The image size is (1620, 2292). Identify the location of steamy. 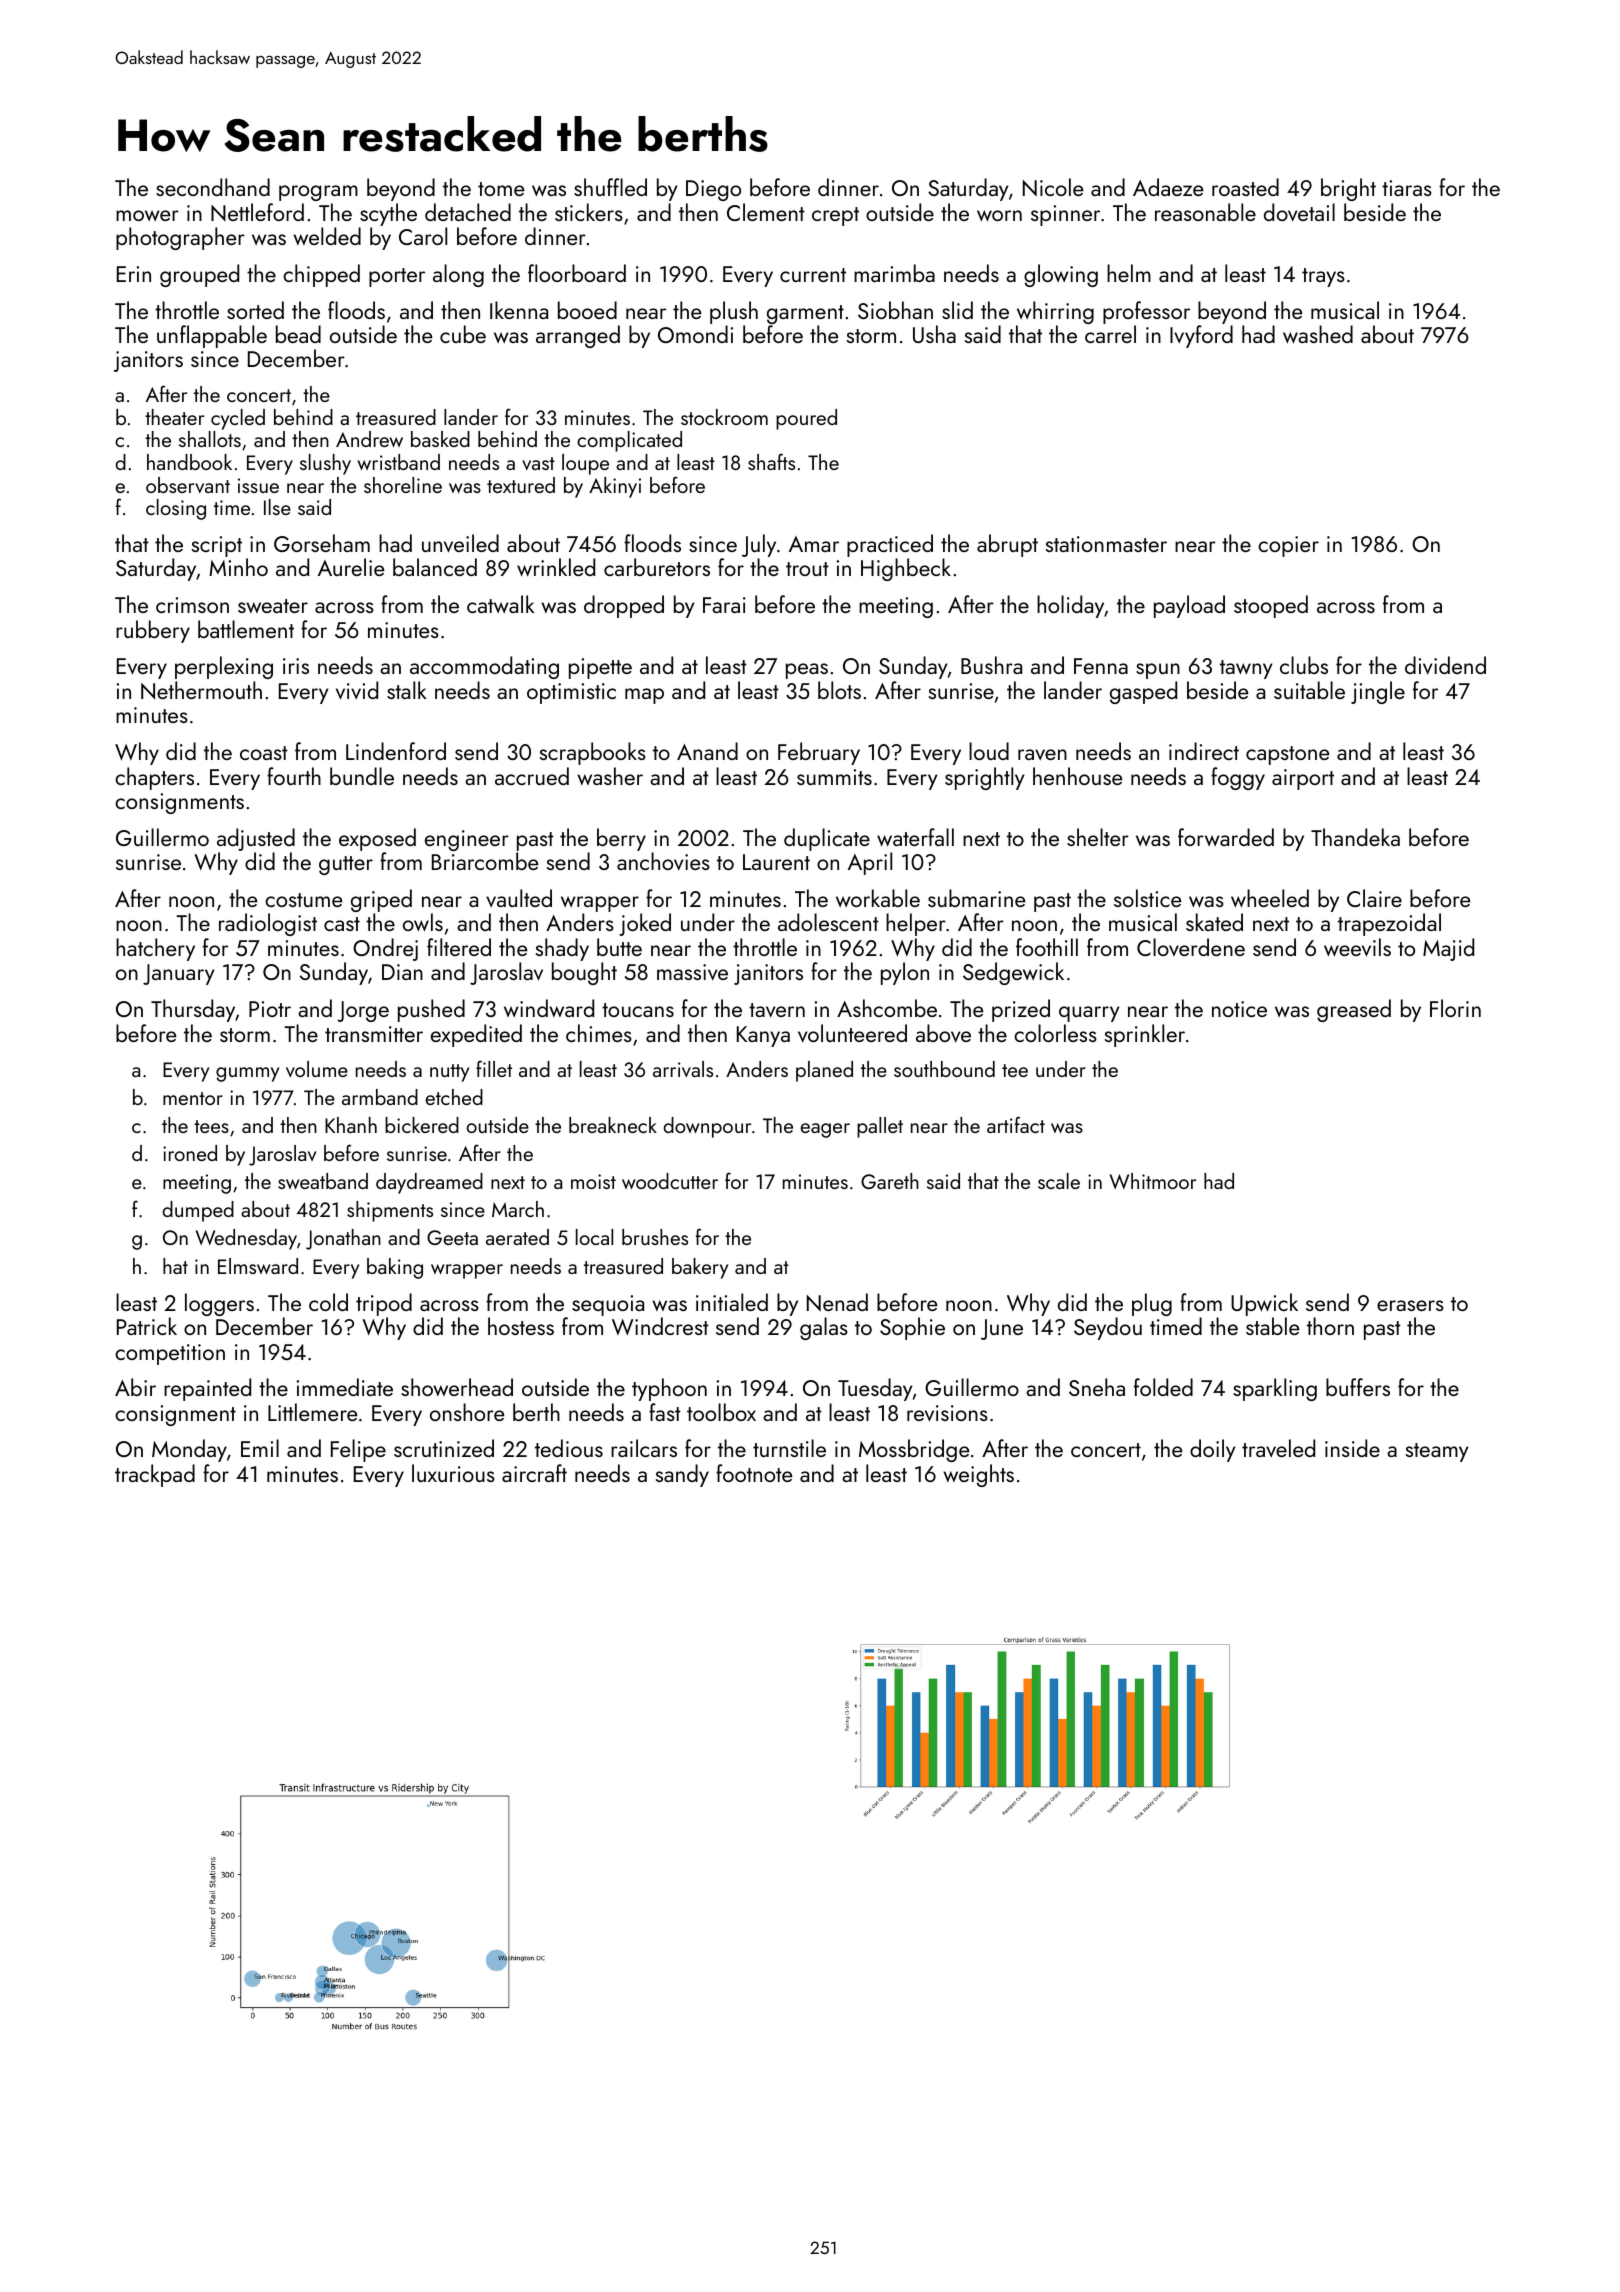
(1437, 1452).
